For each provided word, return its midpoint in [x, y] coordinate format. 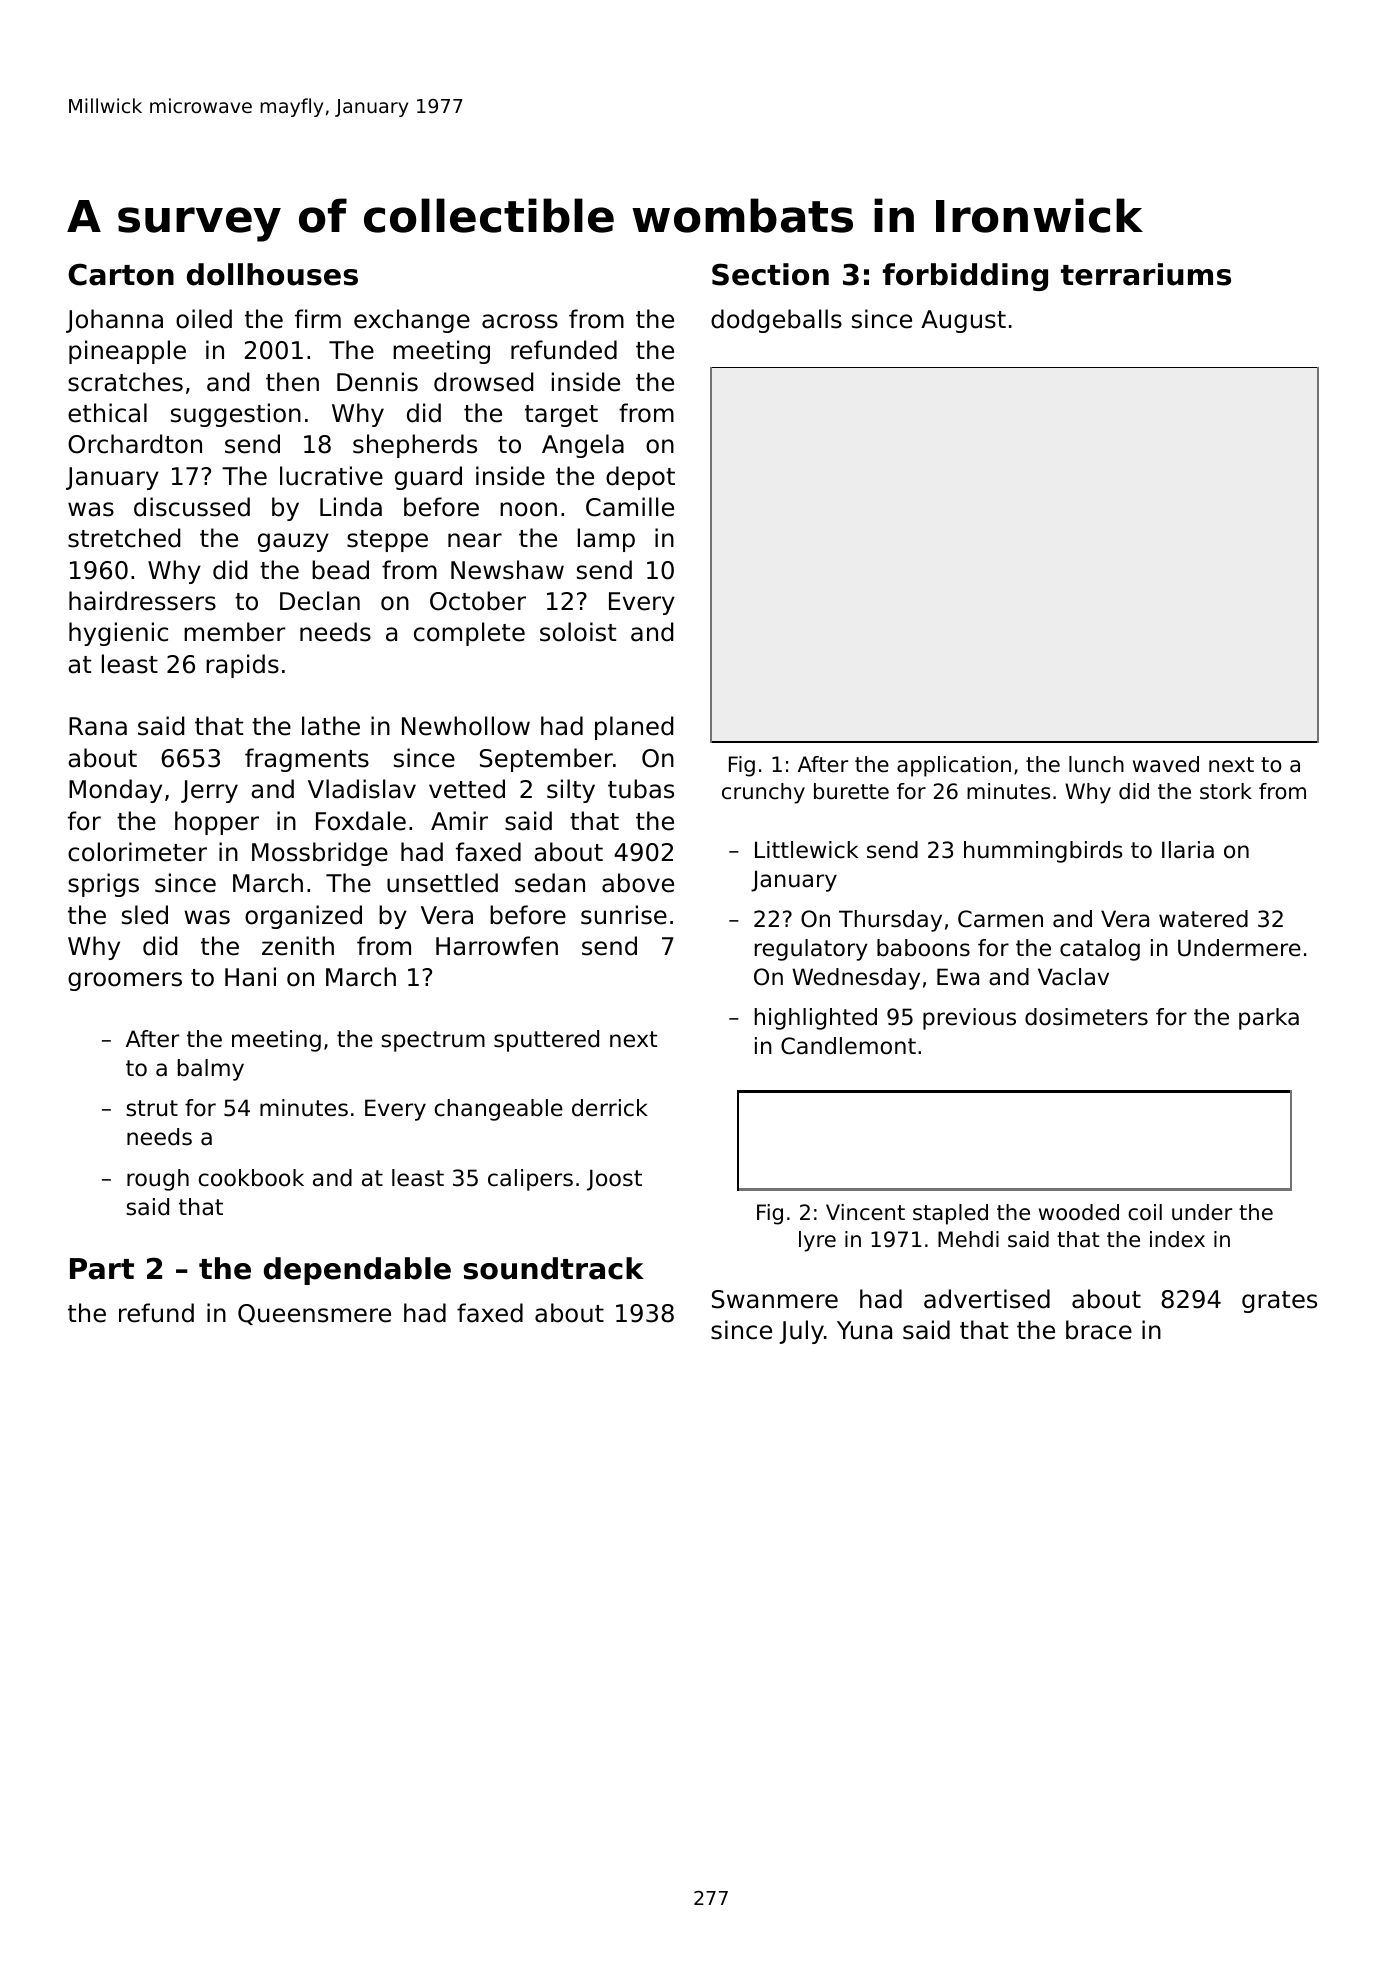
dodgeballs [776, 321]
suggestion [236, 415]
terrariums [1146, 274]
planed [634, 728]
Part [102, 1269]
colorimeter [137, 852]
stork [1226, 791]
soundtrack [554, 1268]
